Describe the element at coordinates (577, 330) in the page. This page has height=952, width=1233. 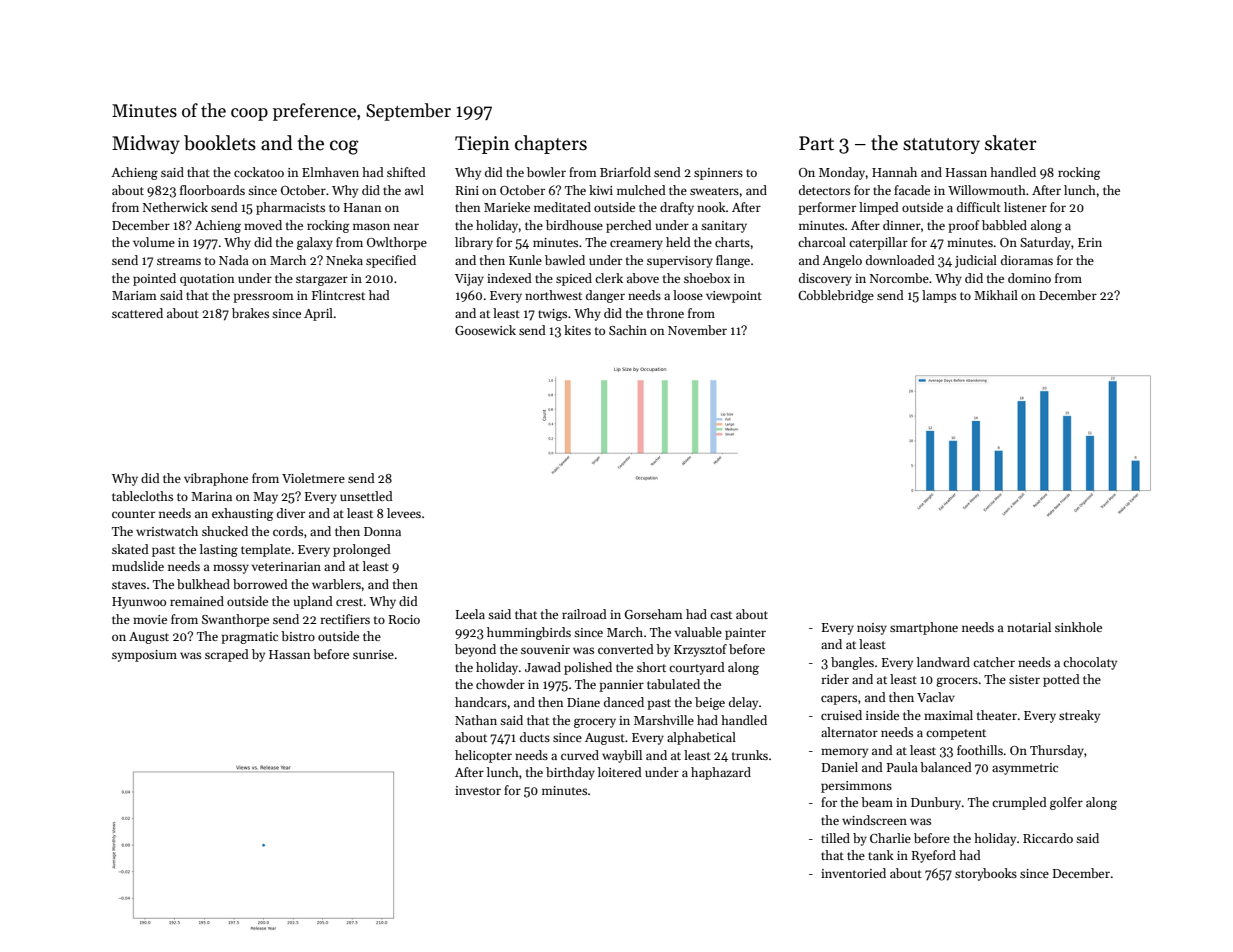
I see `kites` at that location.
